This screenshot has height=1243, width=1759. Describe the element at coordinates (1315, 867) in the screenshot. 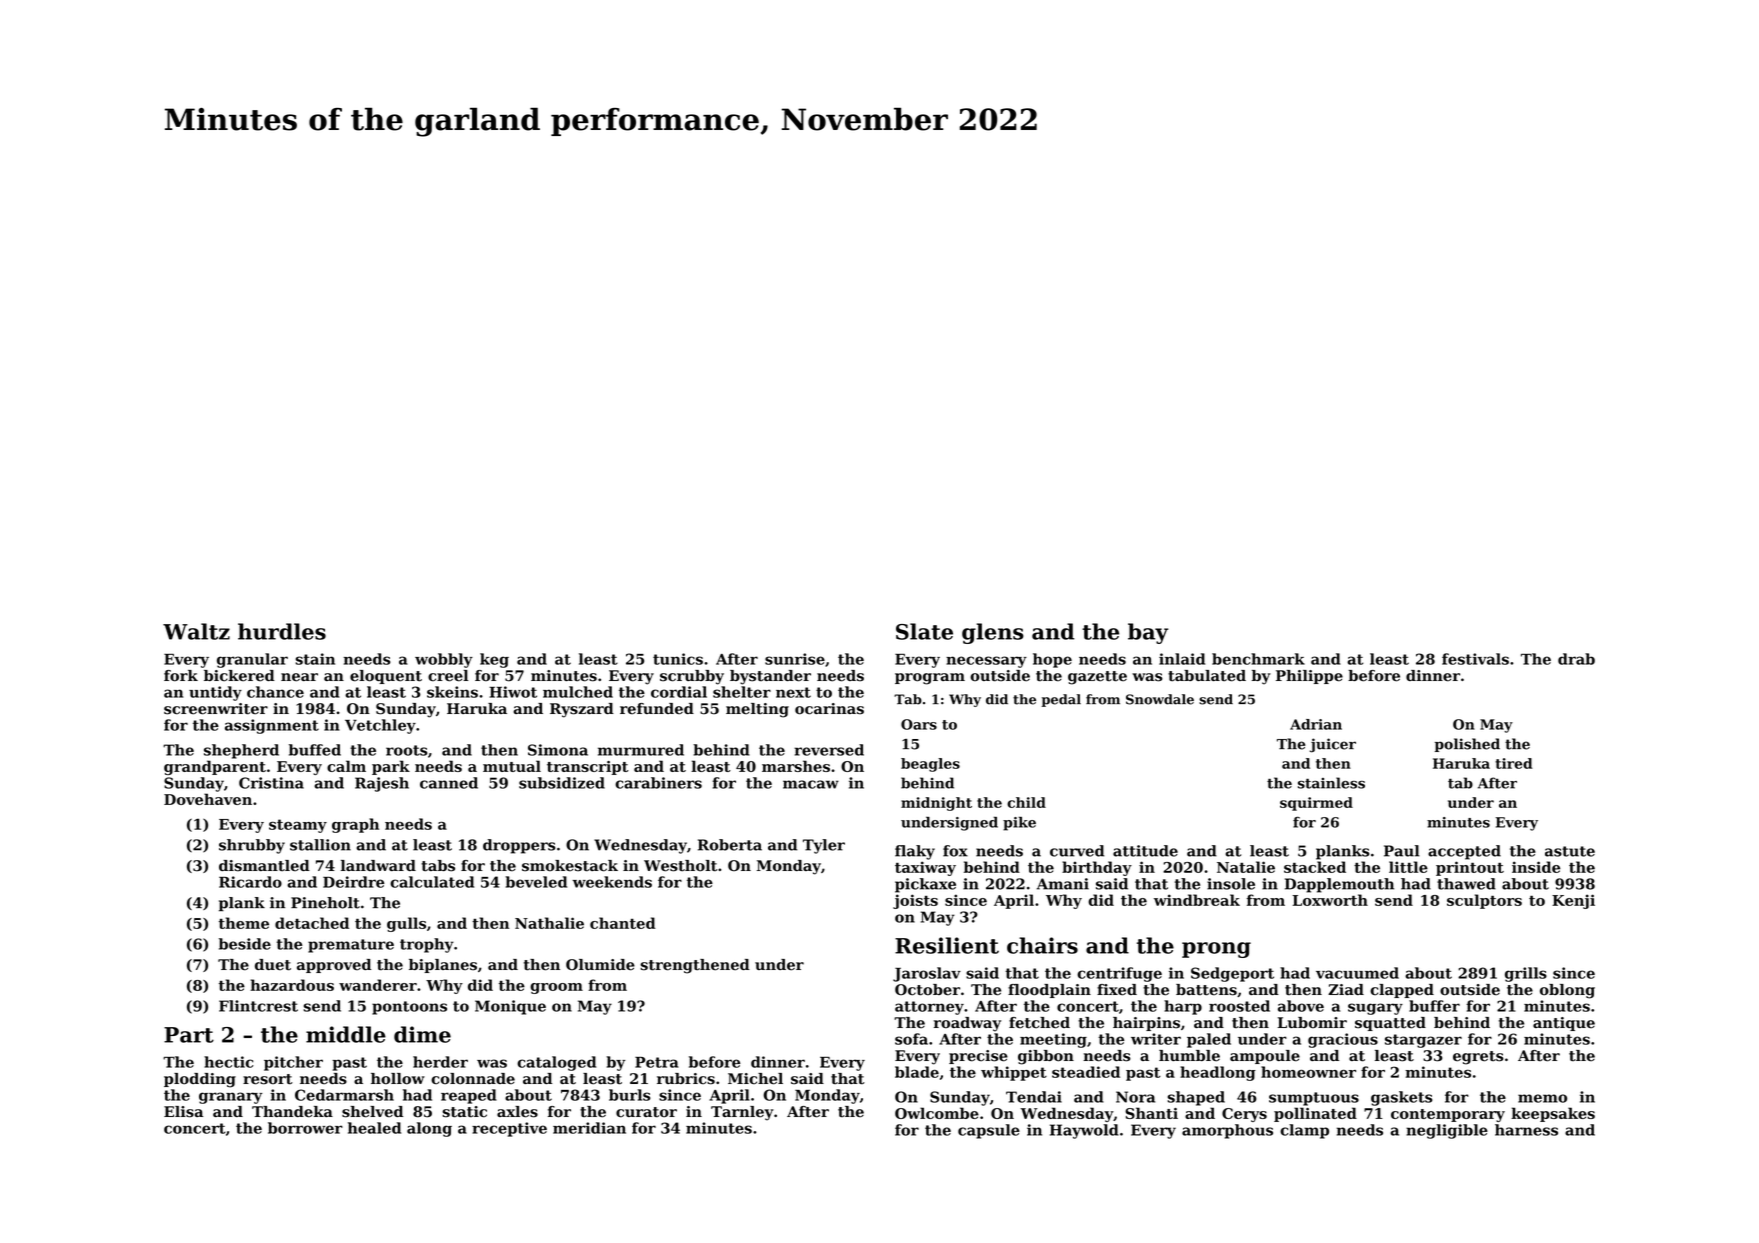

I see `stacked` at that location.
